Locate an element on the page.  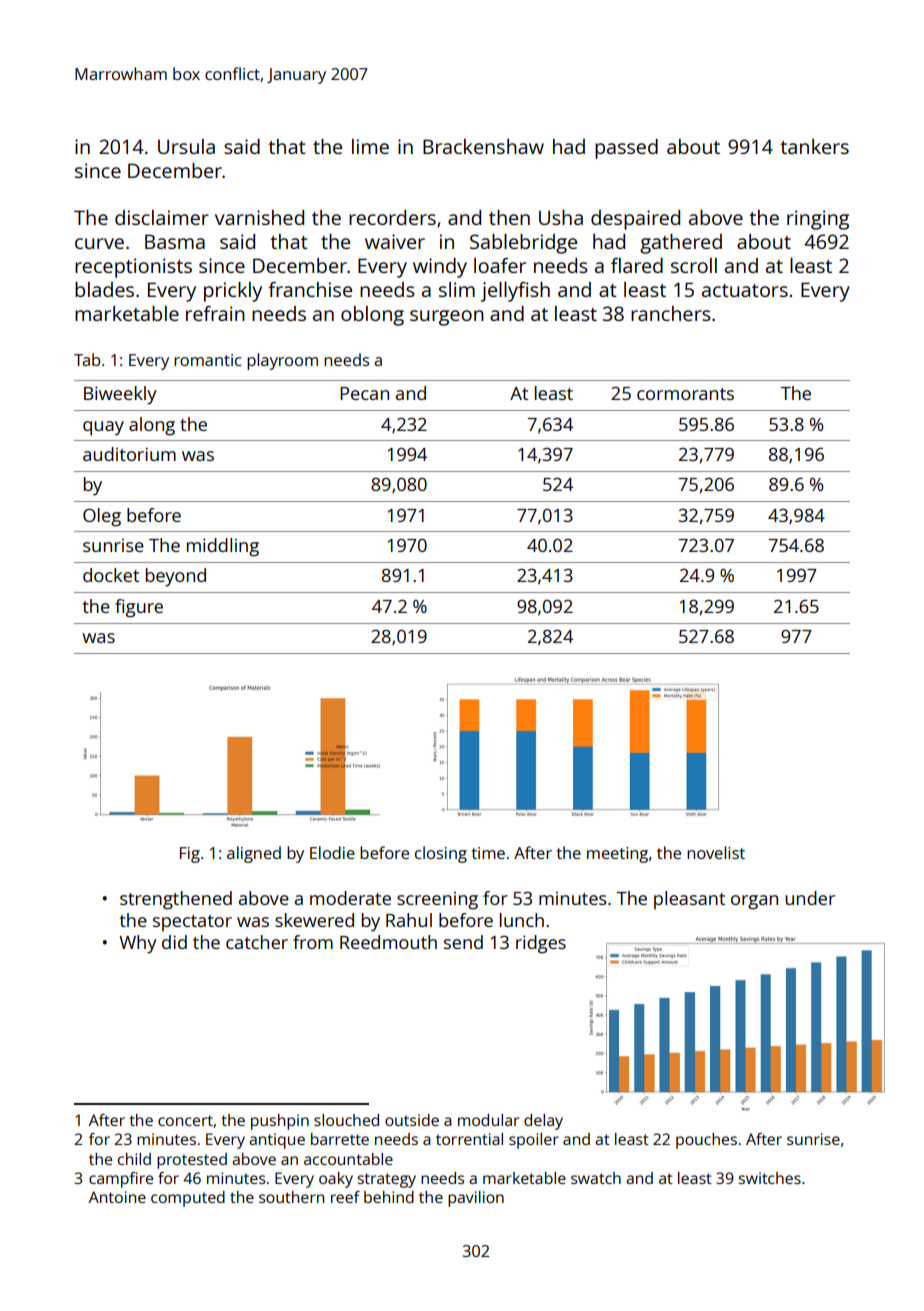
Reedmouth is located at coordinates (388, 942).
